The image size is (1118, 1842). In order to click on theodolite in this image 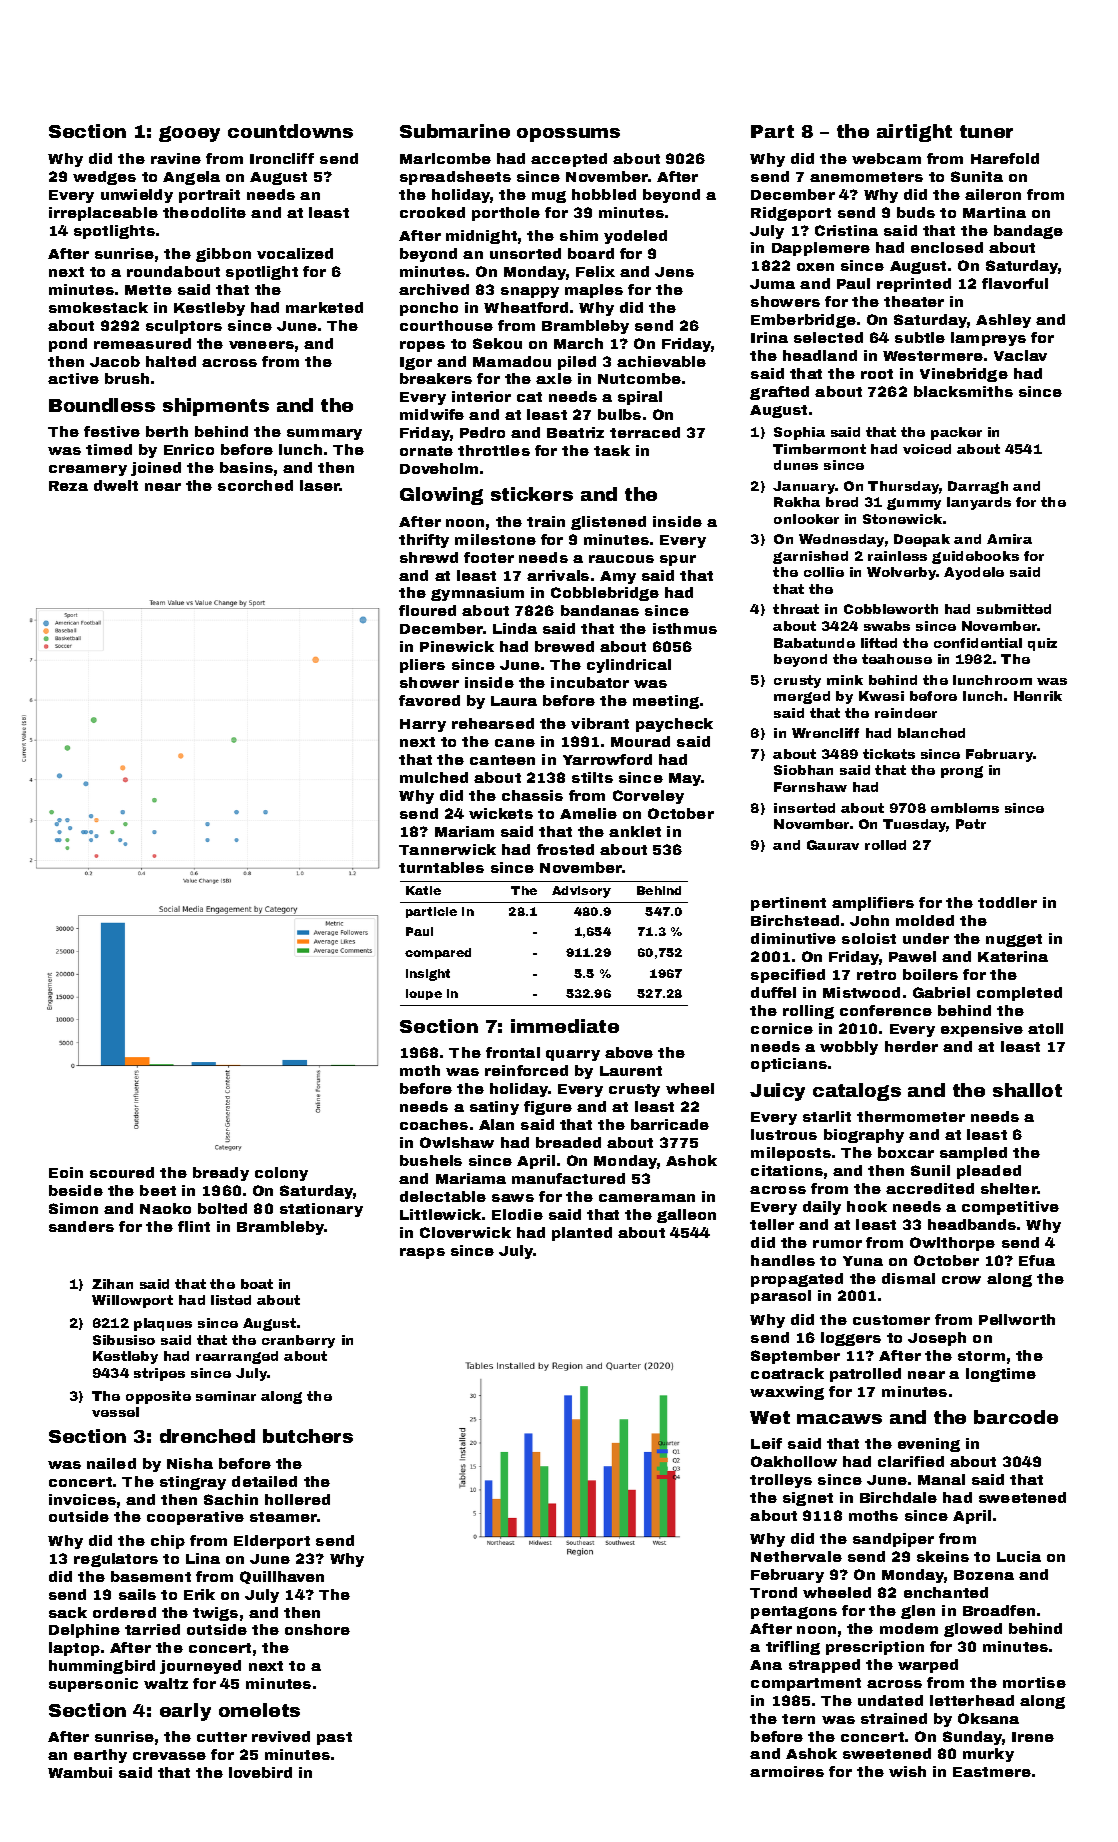, I will do `click(204, 212)`.
